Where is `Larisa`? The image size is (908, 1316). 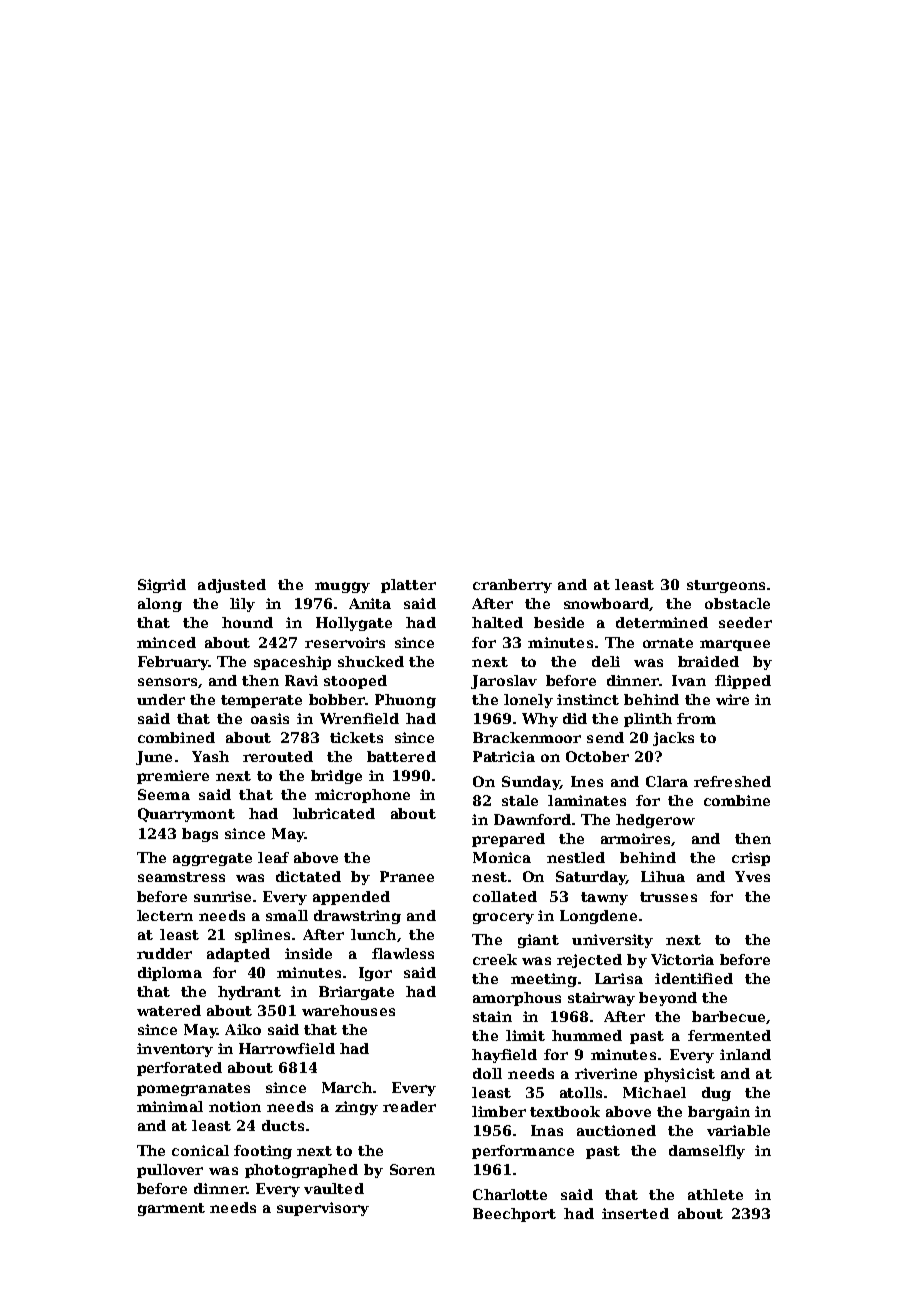 Larisa is located at coordinates (619, 978).
